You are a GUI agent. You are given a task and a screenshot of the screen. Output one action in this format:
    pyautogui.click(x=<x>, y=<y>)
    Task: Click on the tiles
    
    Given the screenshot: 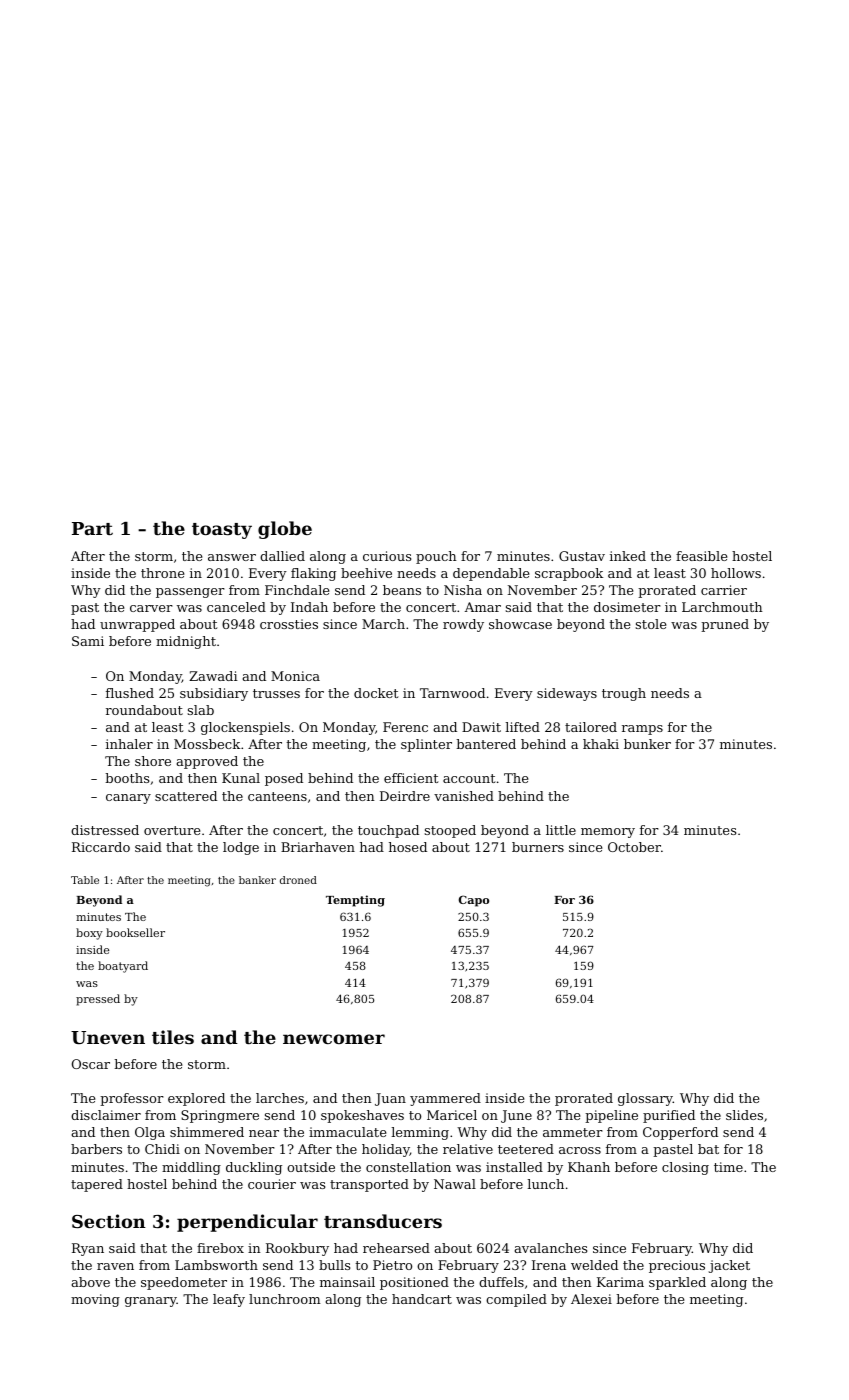 What is the action you would take?
    pyautogui.click(x=173, y=1037)
